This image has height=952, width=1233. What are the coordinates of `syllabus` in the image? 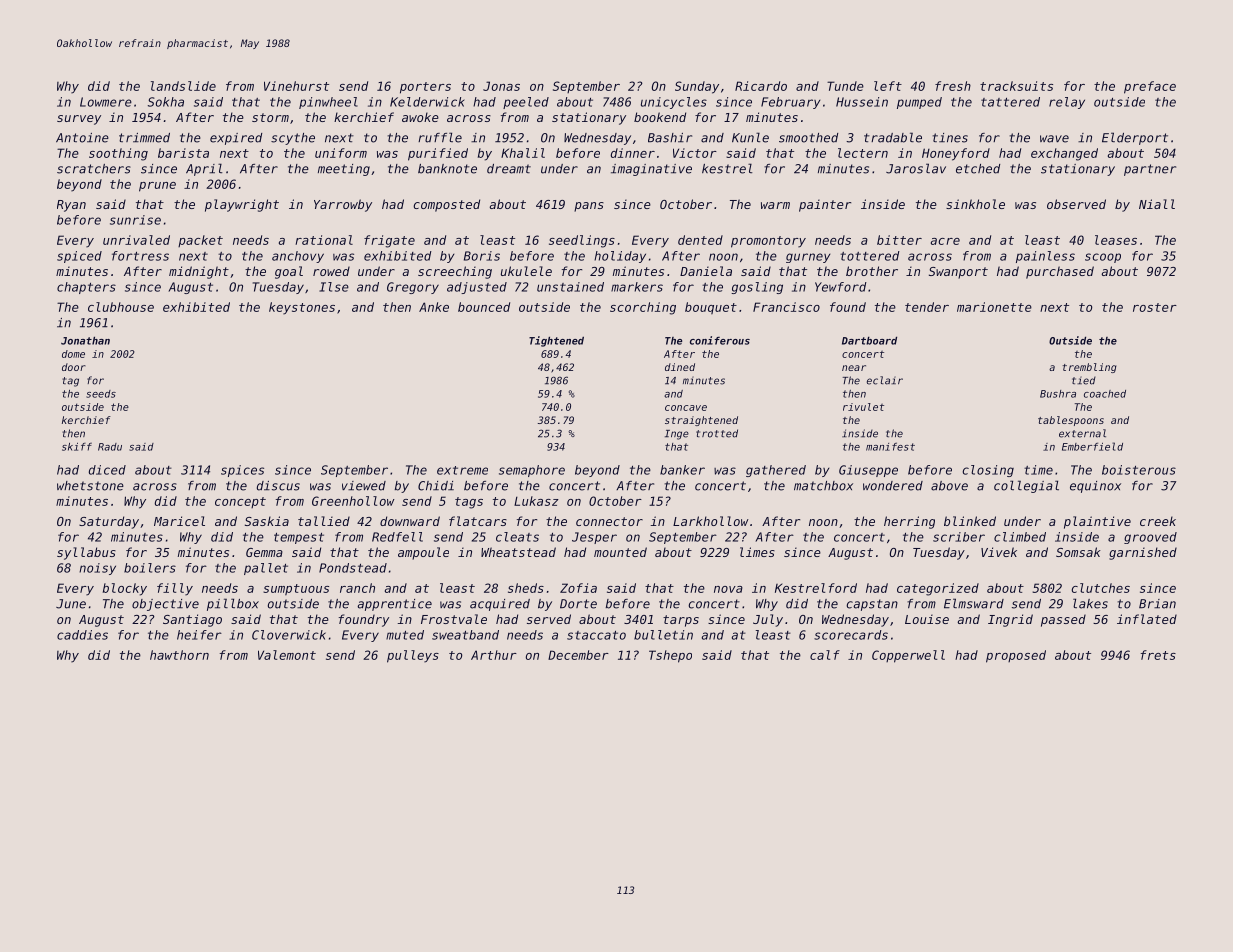 It's located at (86, 553).
